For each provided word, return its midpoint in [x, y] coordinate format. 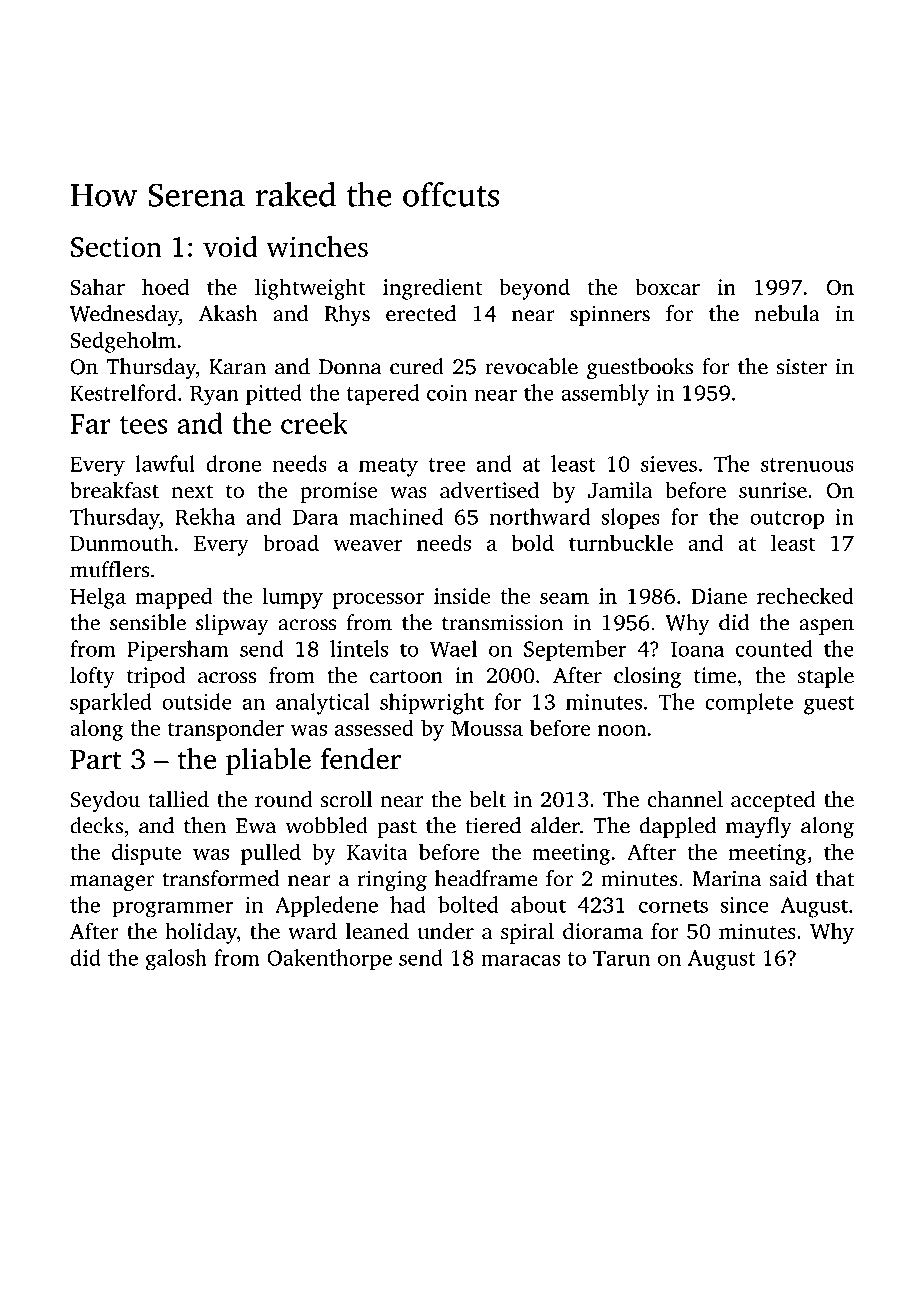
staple [826, 677]
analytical [323, 704]
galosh [176, 960]
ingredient [432, 289]
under [445, 931]
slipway [232, 624]
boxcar [667, 286]
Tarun [621, 958]
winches [317, 246]
